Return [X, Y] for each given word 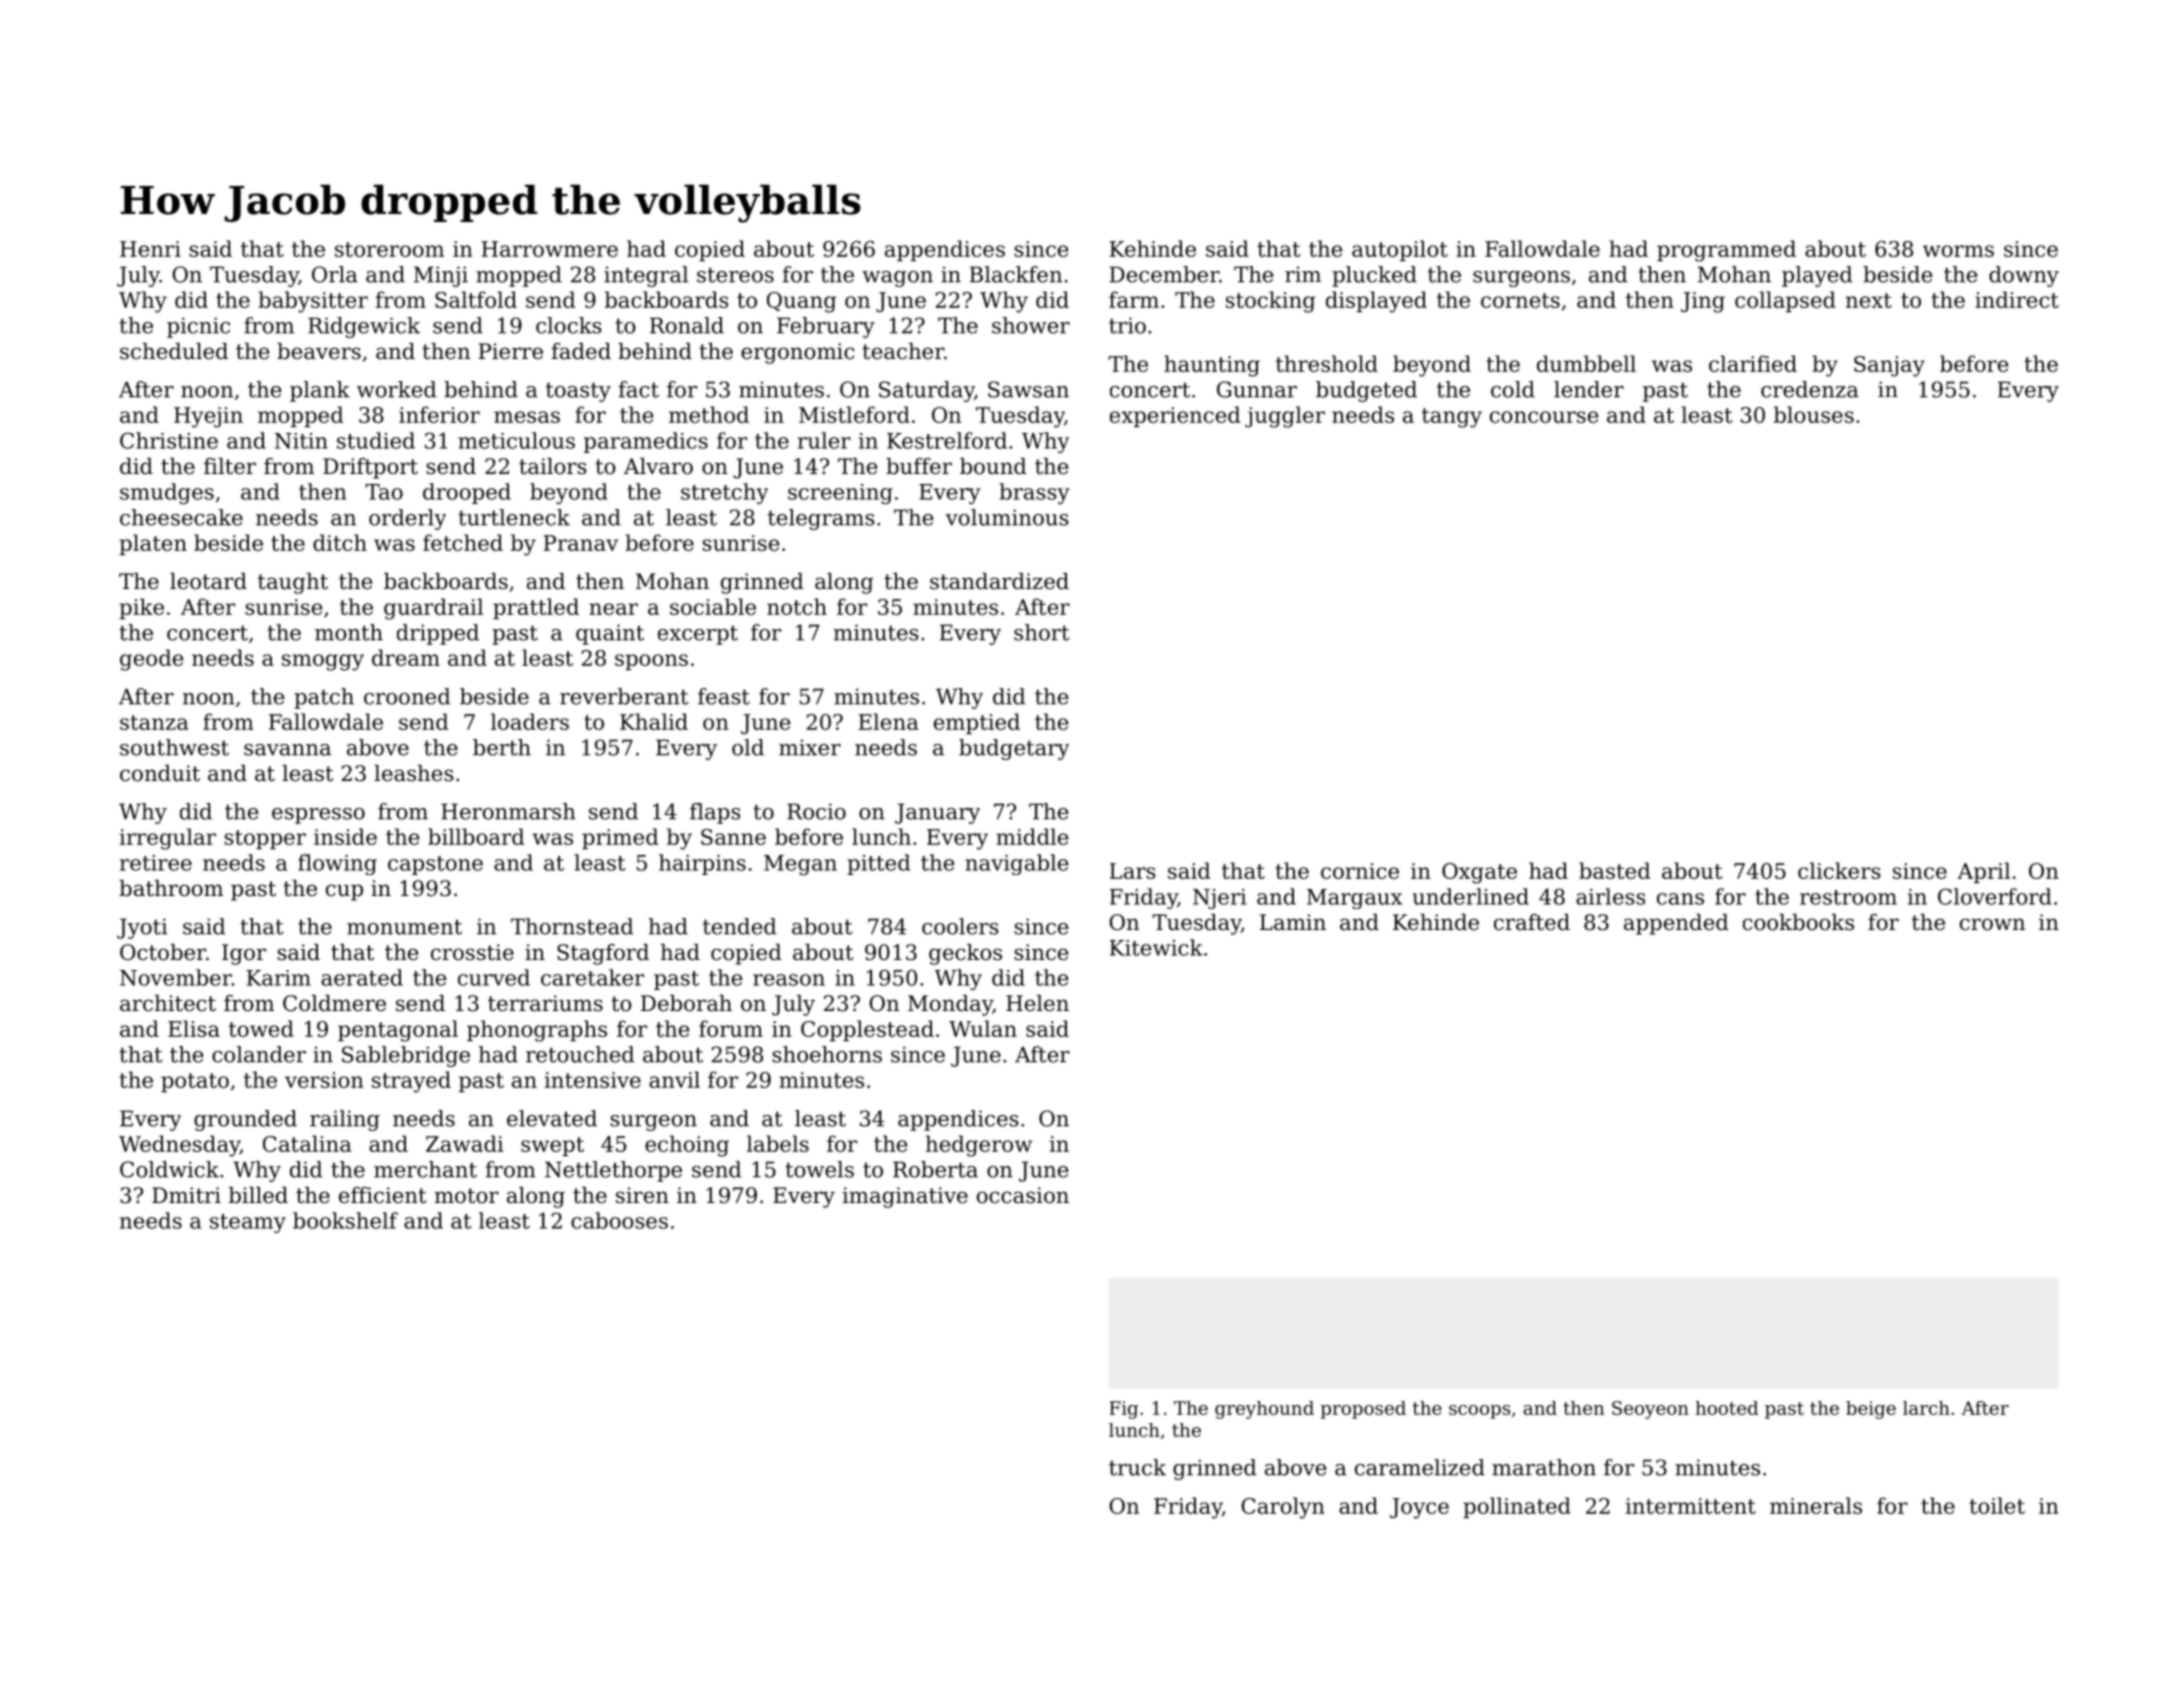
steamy [248, 1223]
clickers [1839, 870]
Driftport [370, 468]
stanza [154, 722]
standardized [999, 581]
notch [797, 606]
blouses [1814, 414]
